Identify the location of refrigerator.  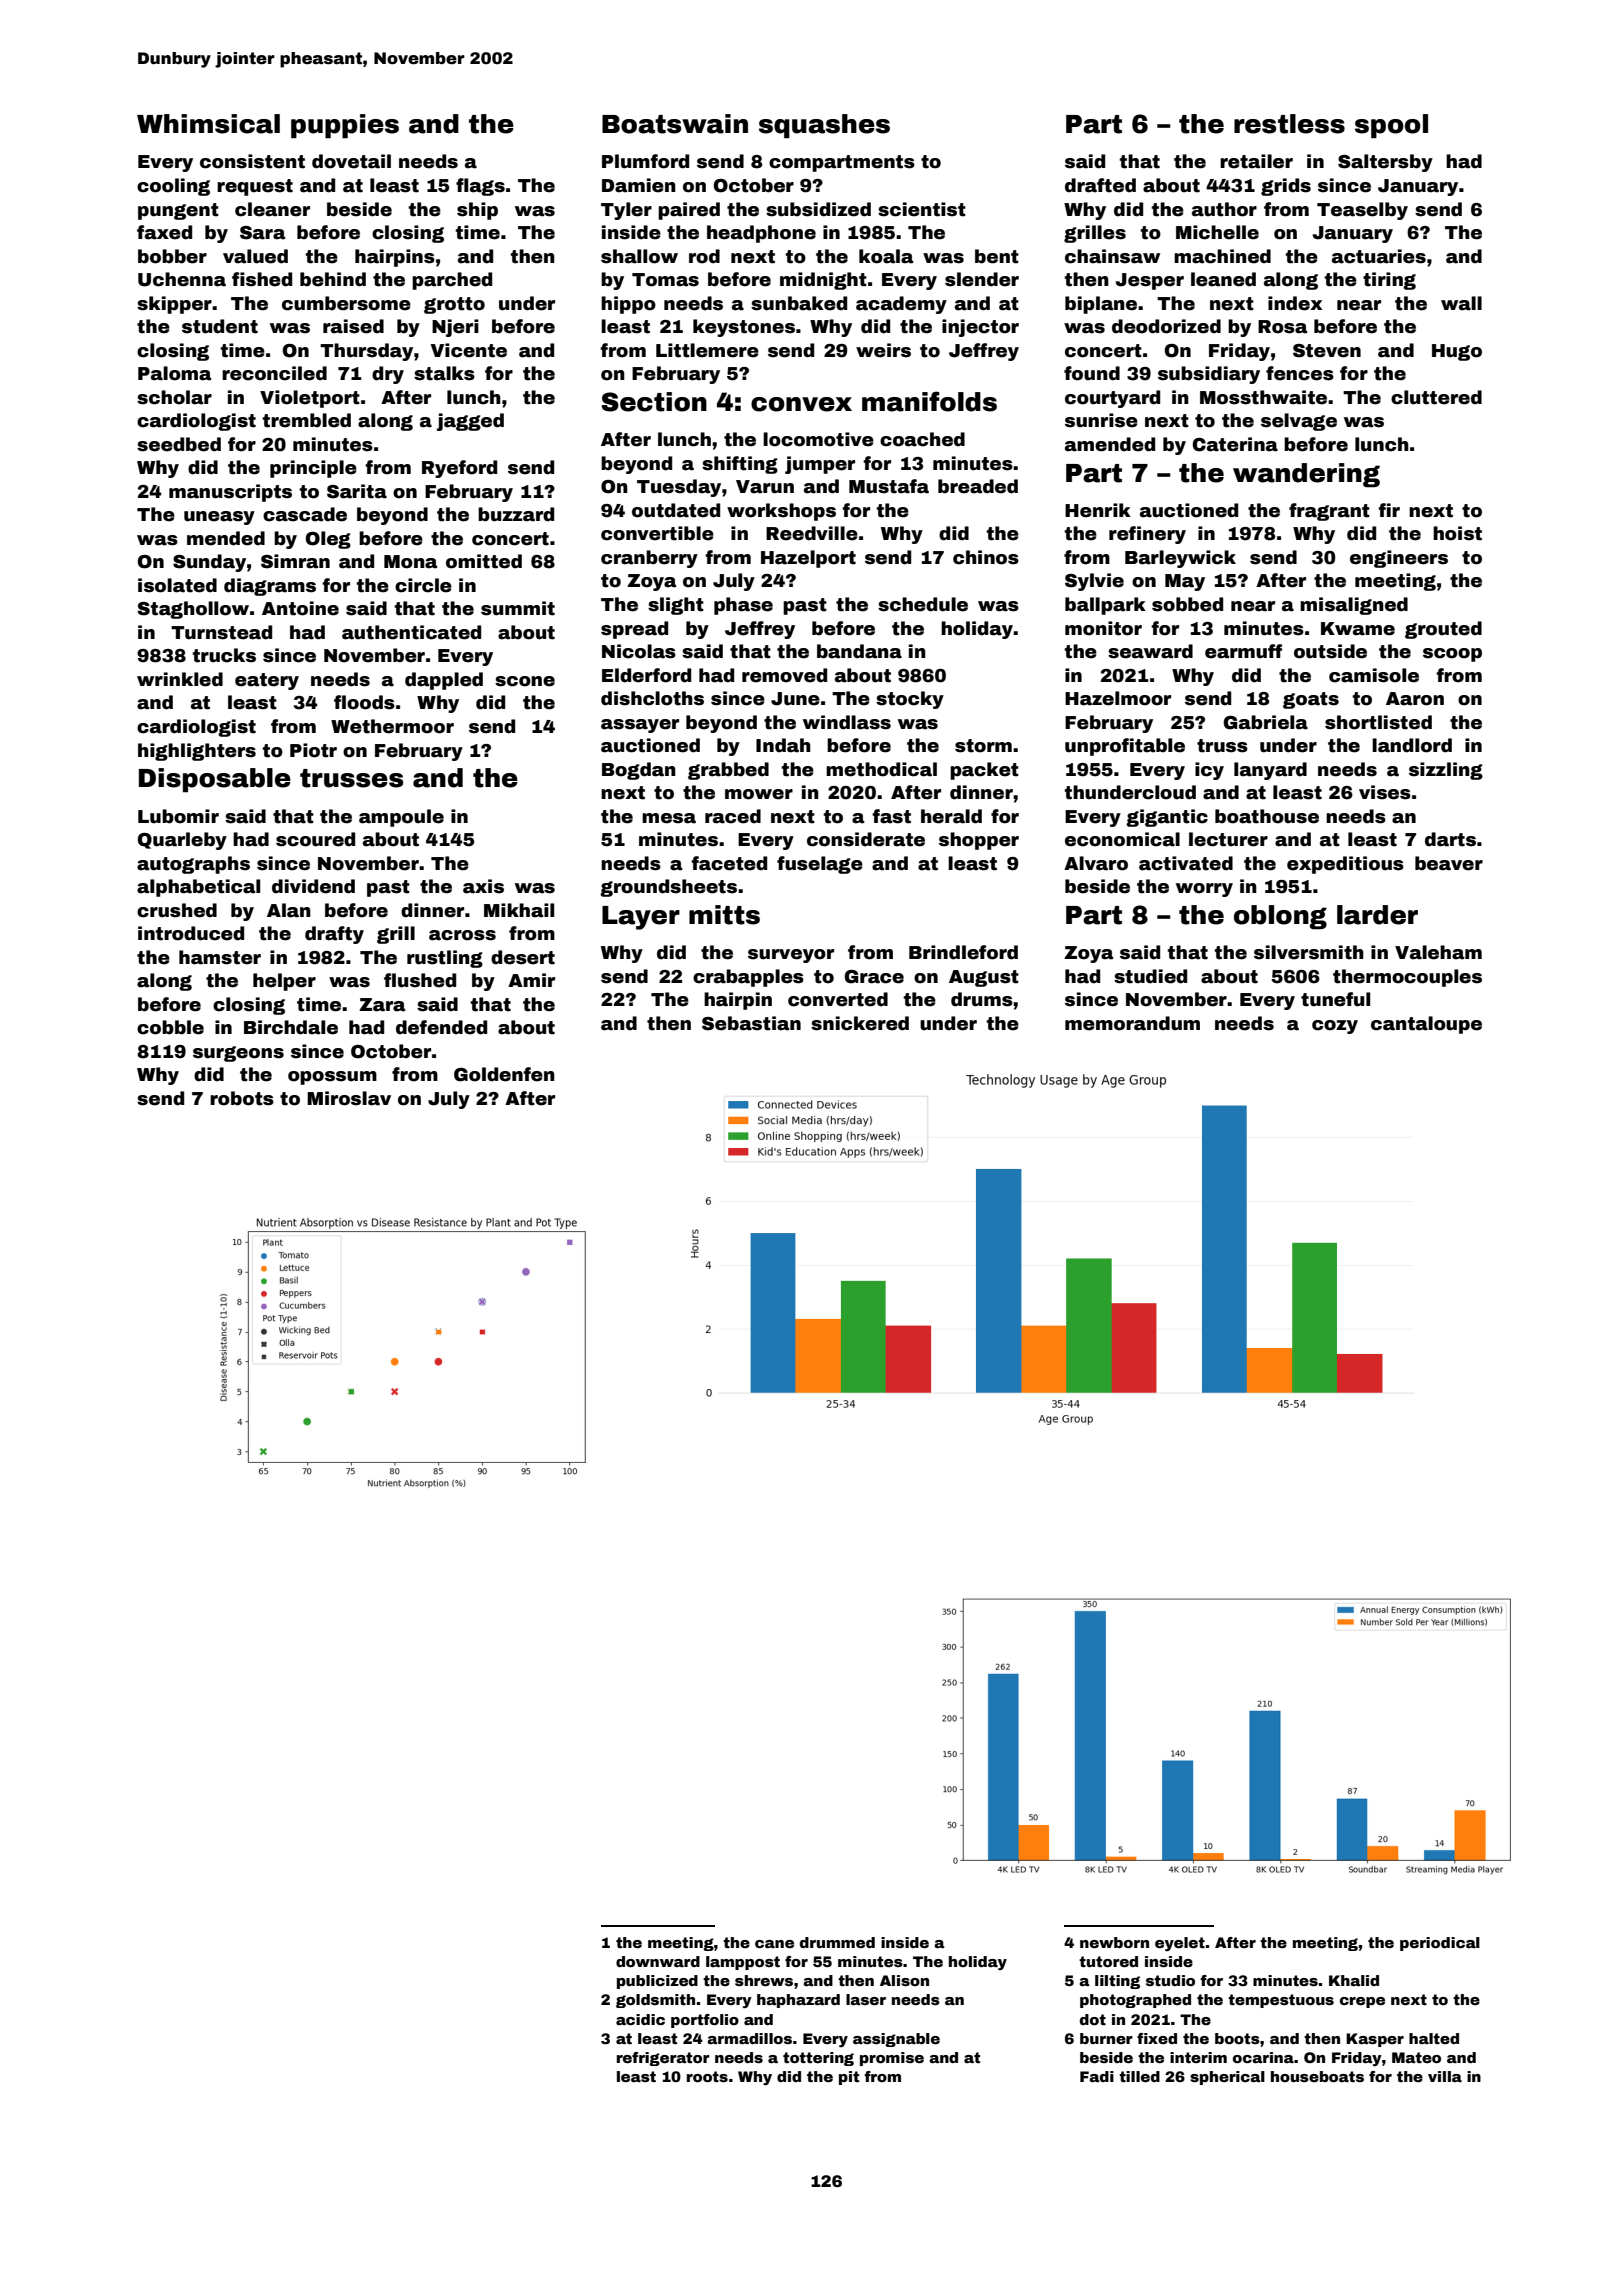
(663, 2059).
